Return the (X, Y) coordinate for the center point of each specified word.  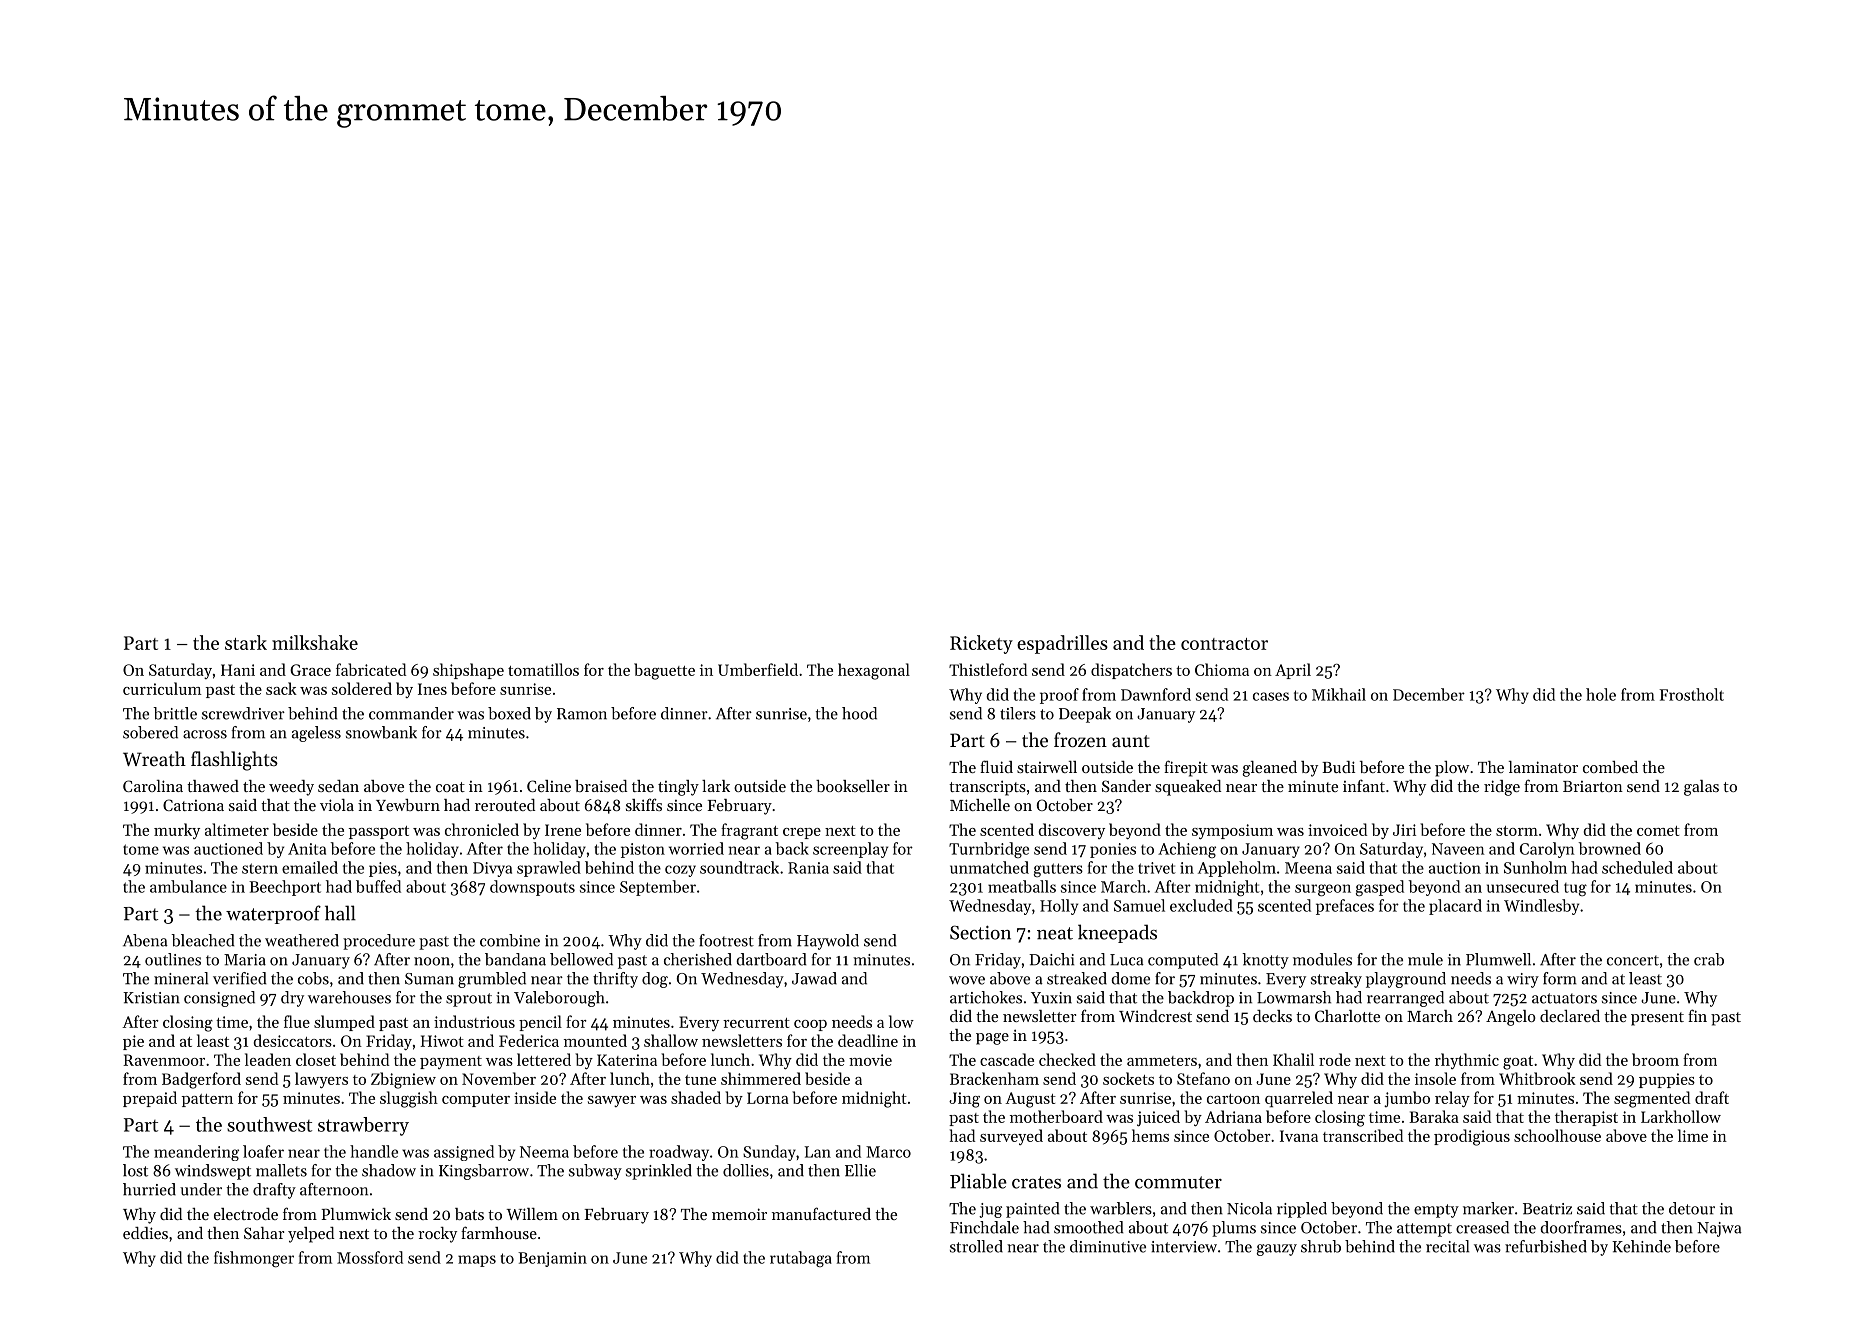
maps (477, 1261)
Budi (1338, 767)
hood (859, 713)
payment (451, 1062)
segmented (1652, 1099)
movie (870, 1060)
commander (411, 713)
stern (260, 868)
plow (1452, 769)
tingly (678, 788)
